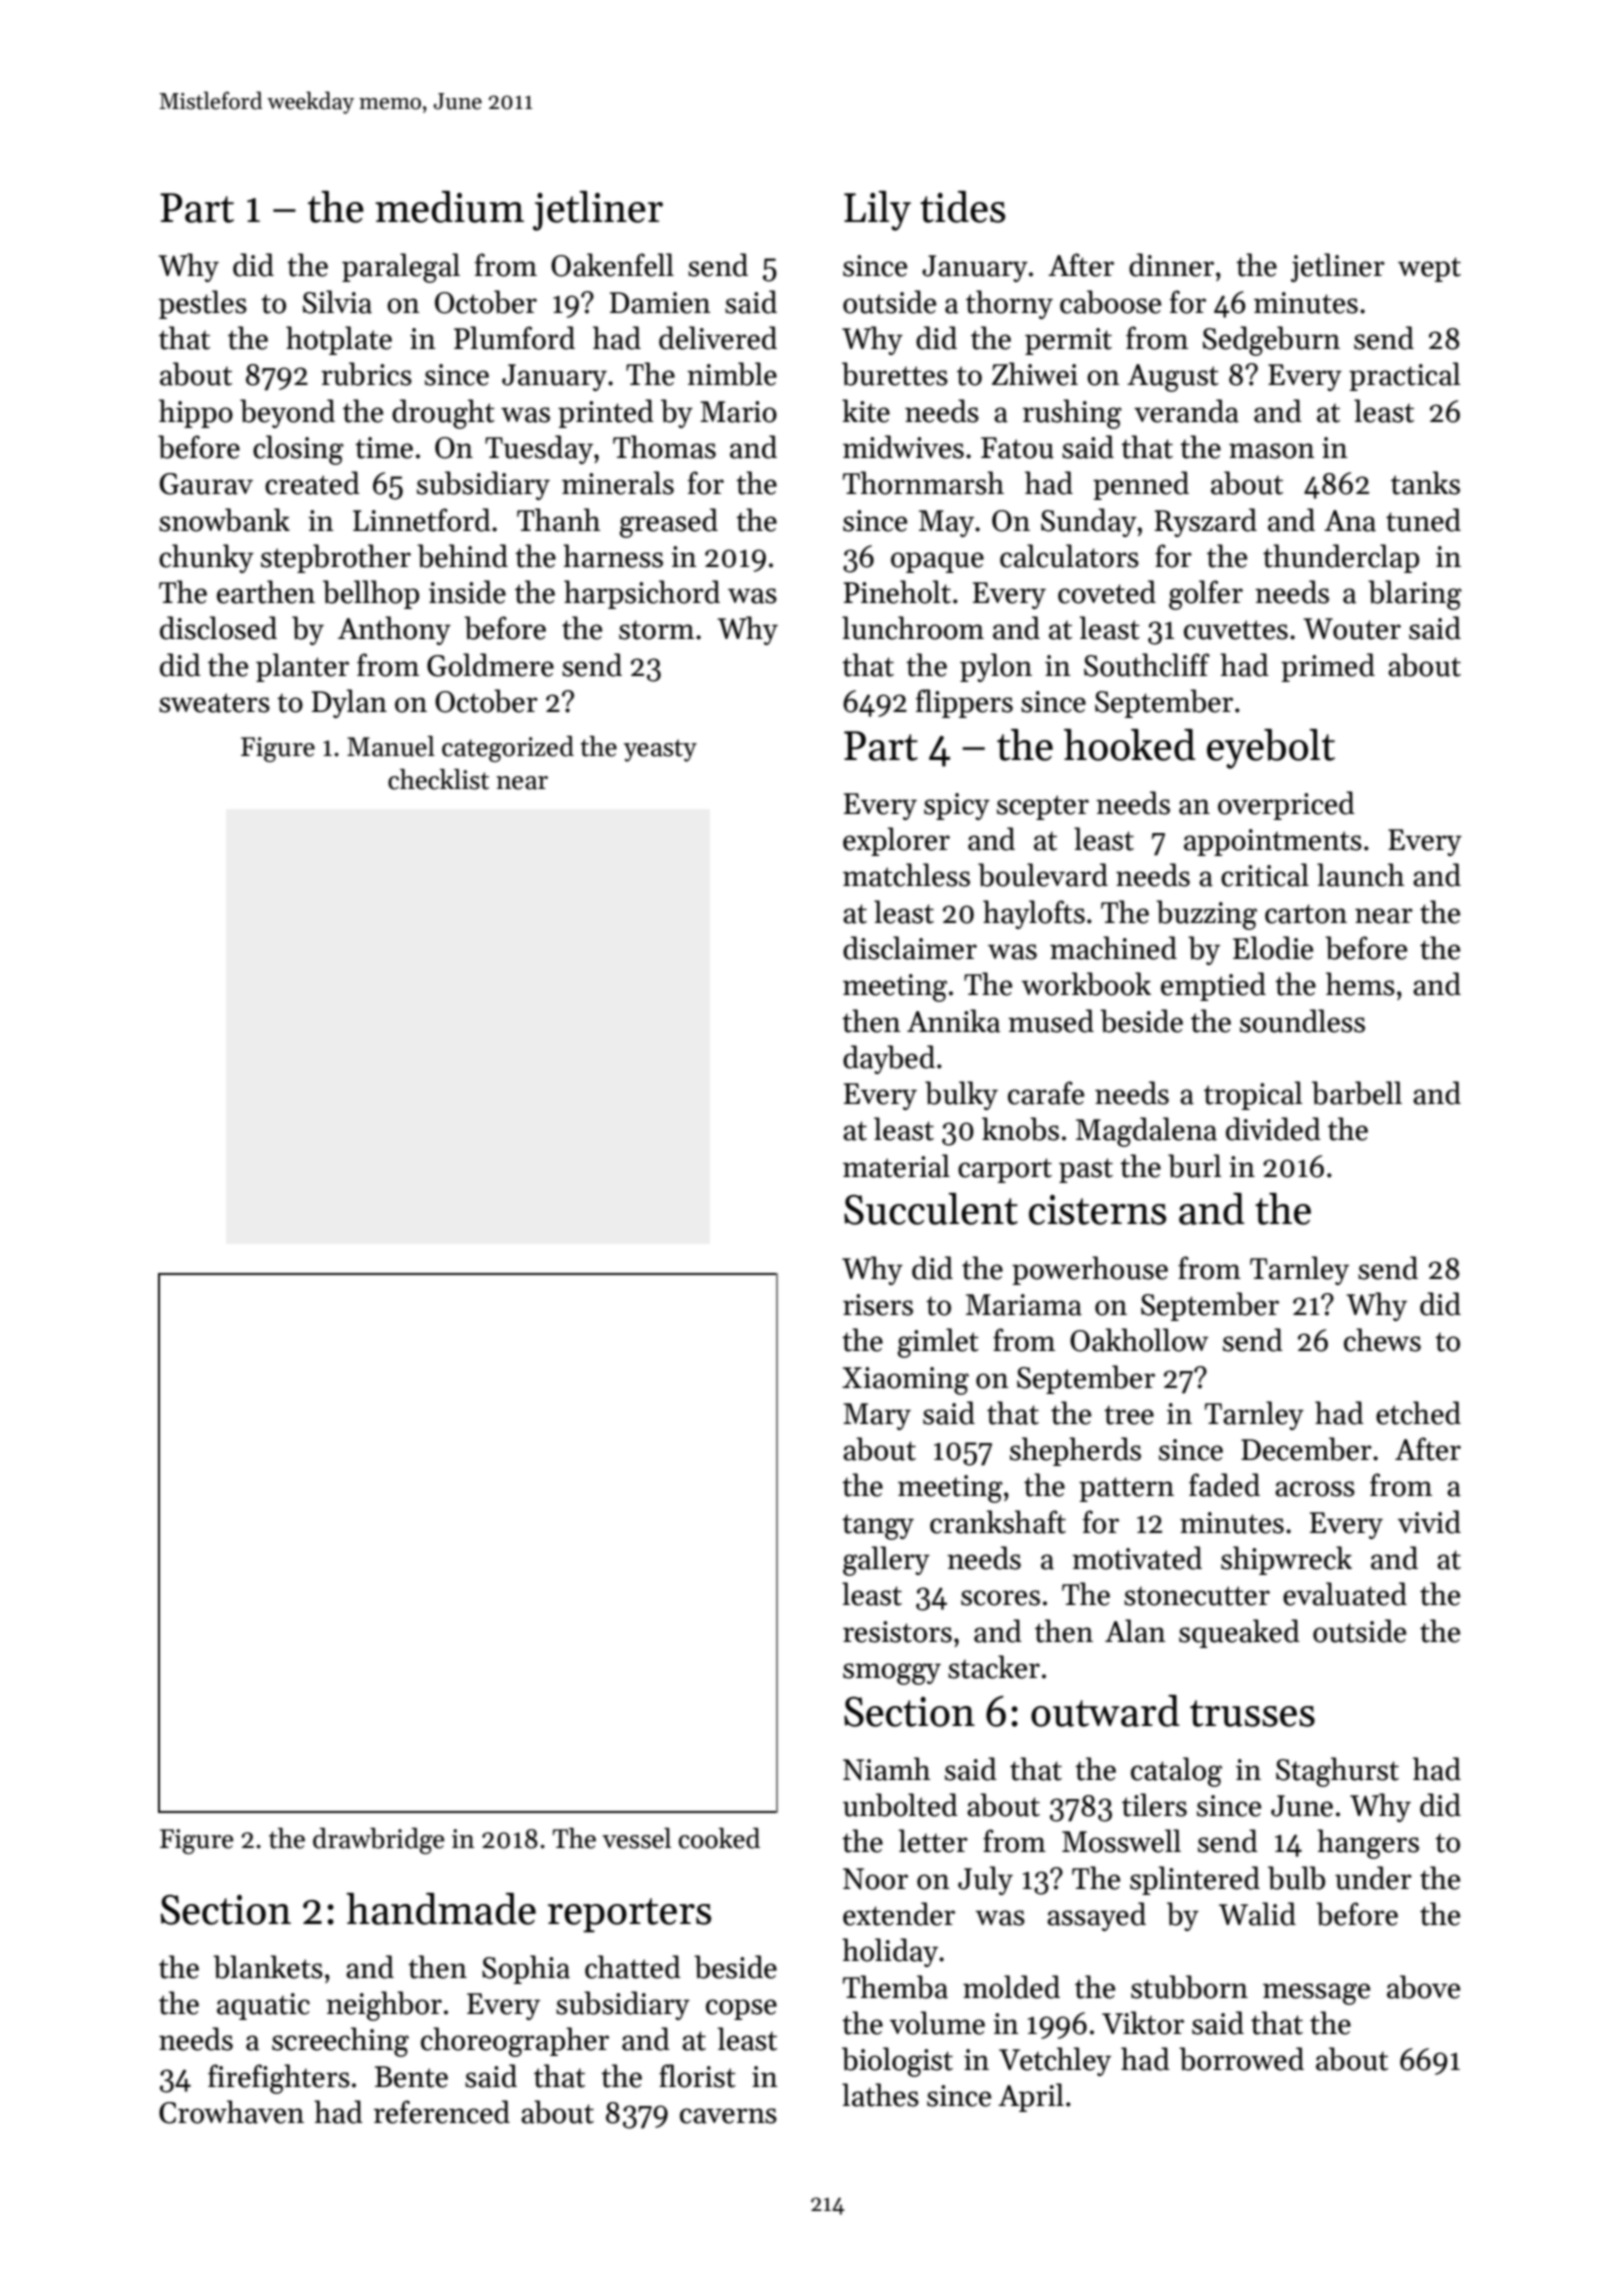  I want to click on vivid, so click(1429, 1522).
